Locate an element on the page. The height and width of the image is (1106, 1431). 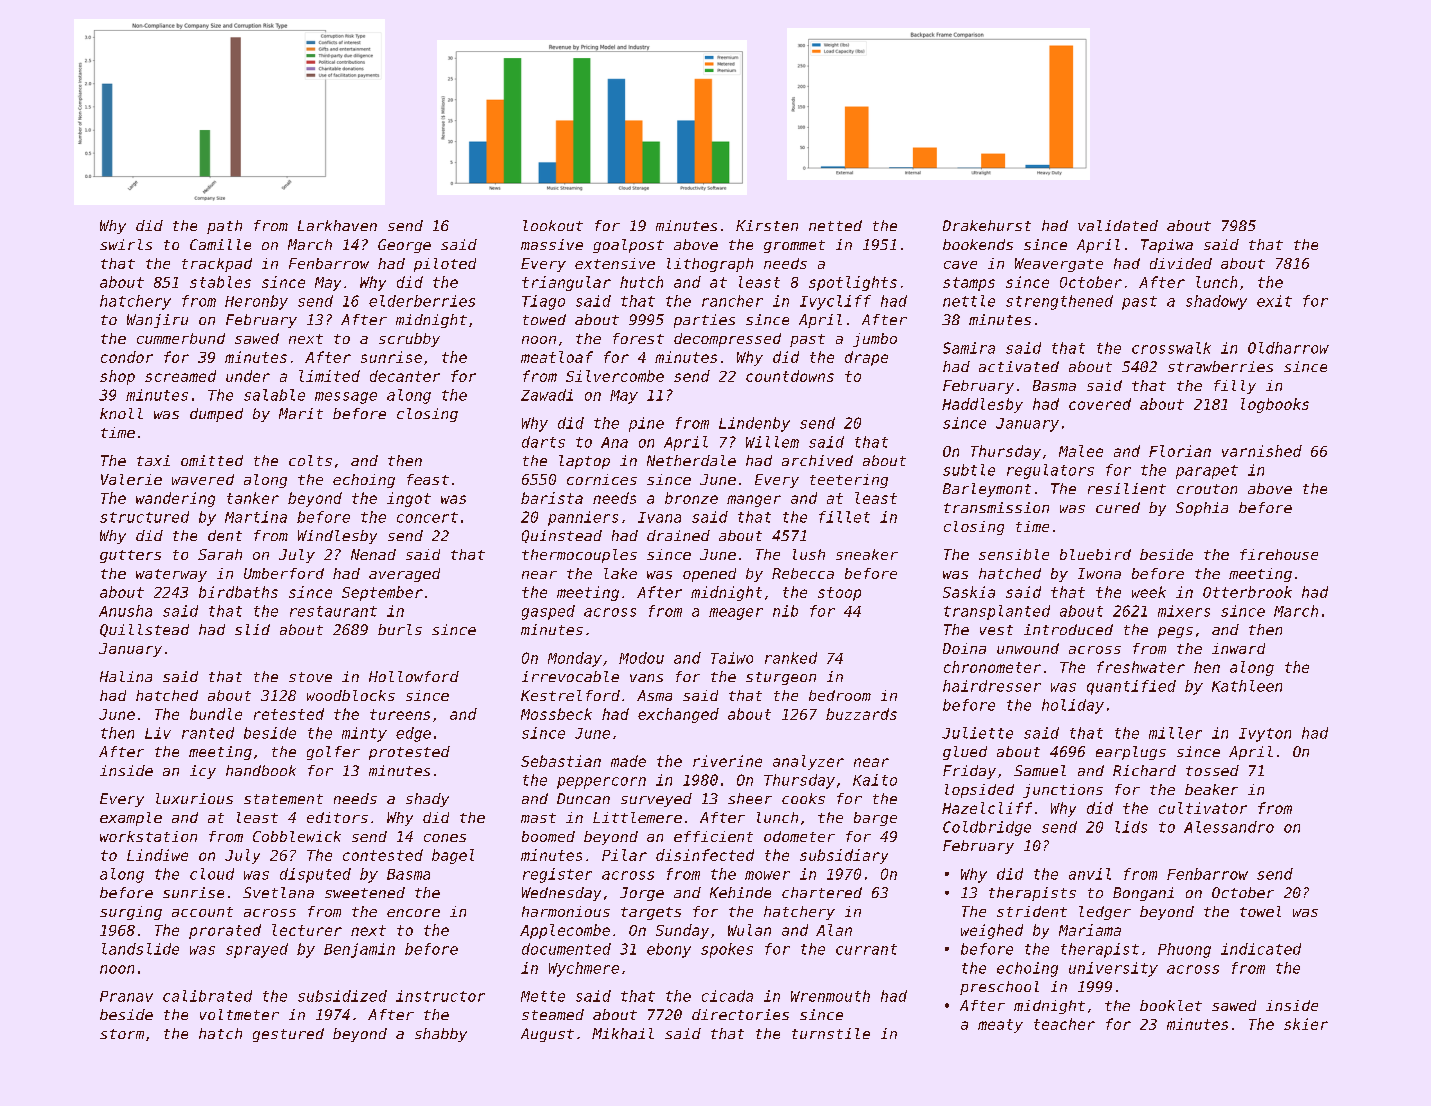
beaker is located at coordinates (1211, 789).
